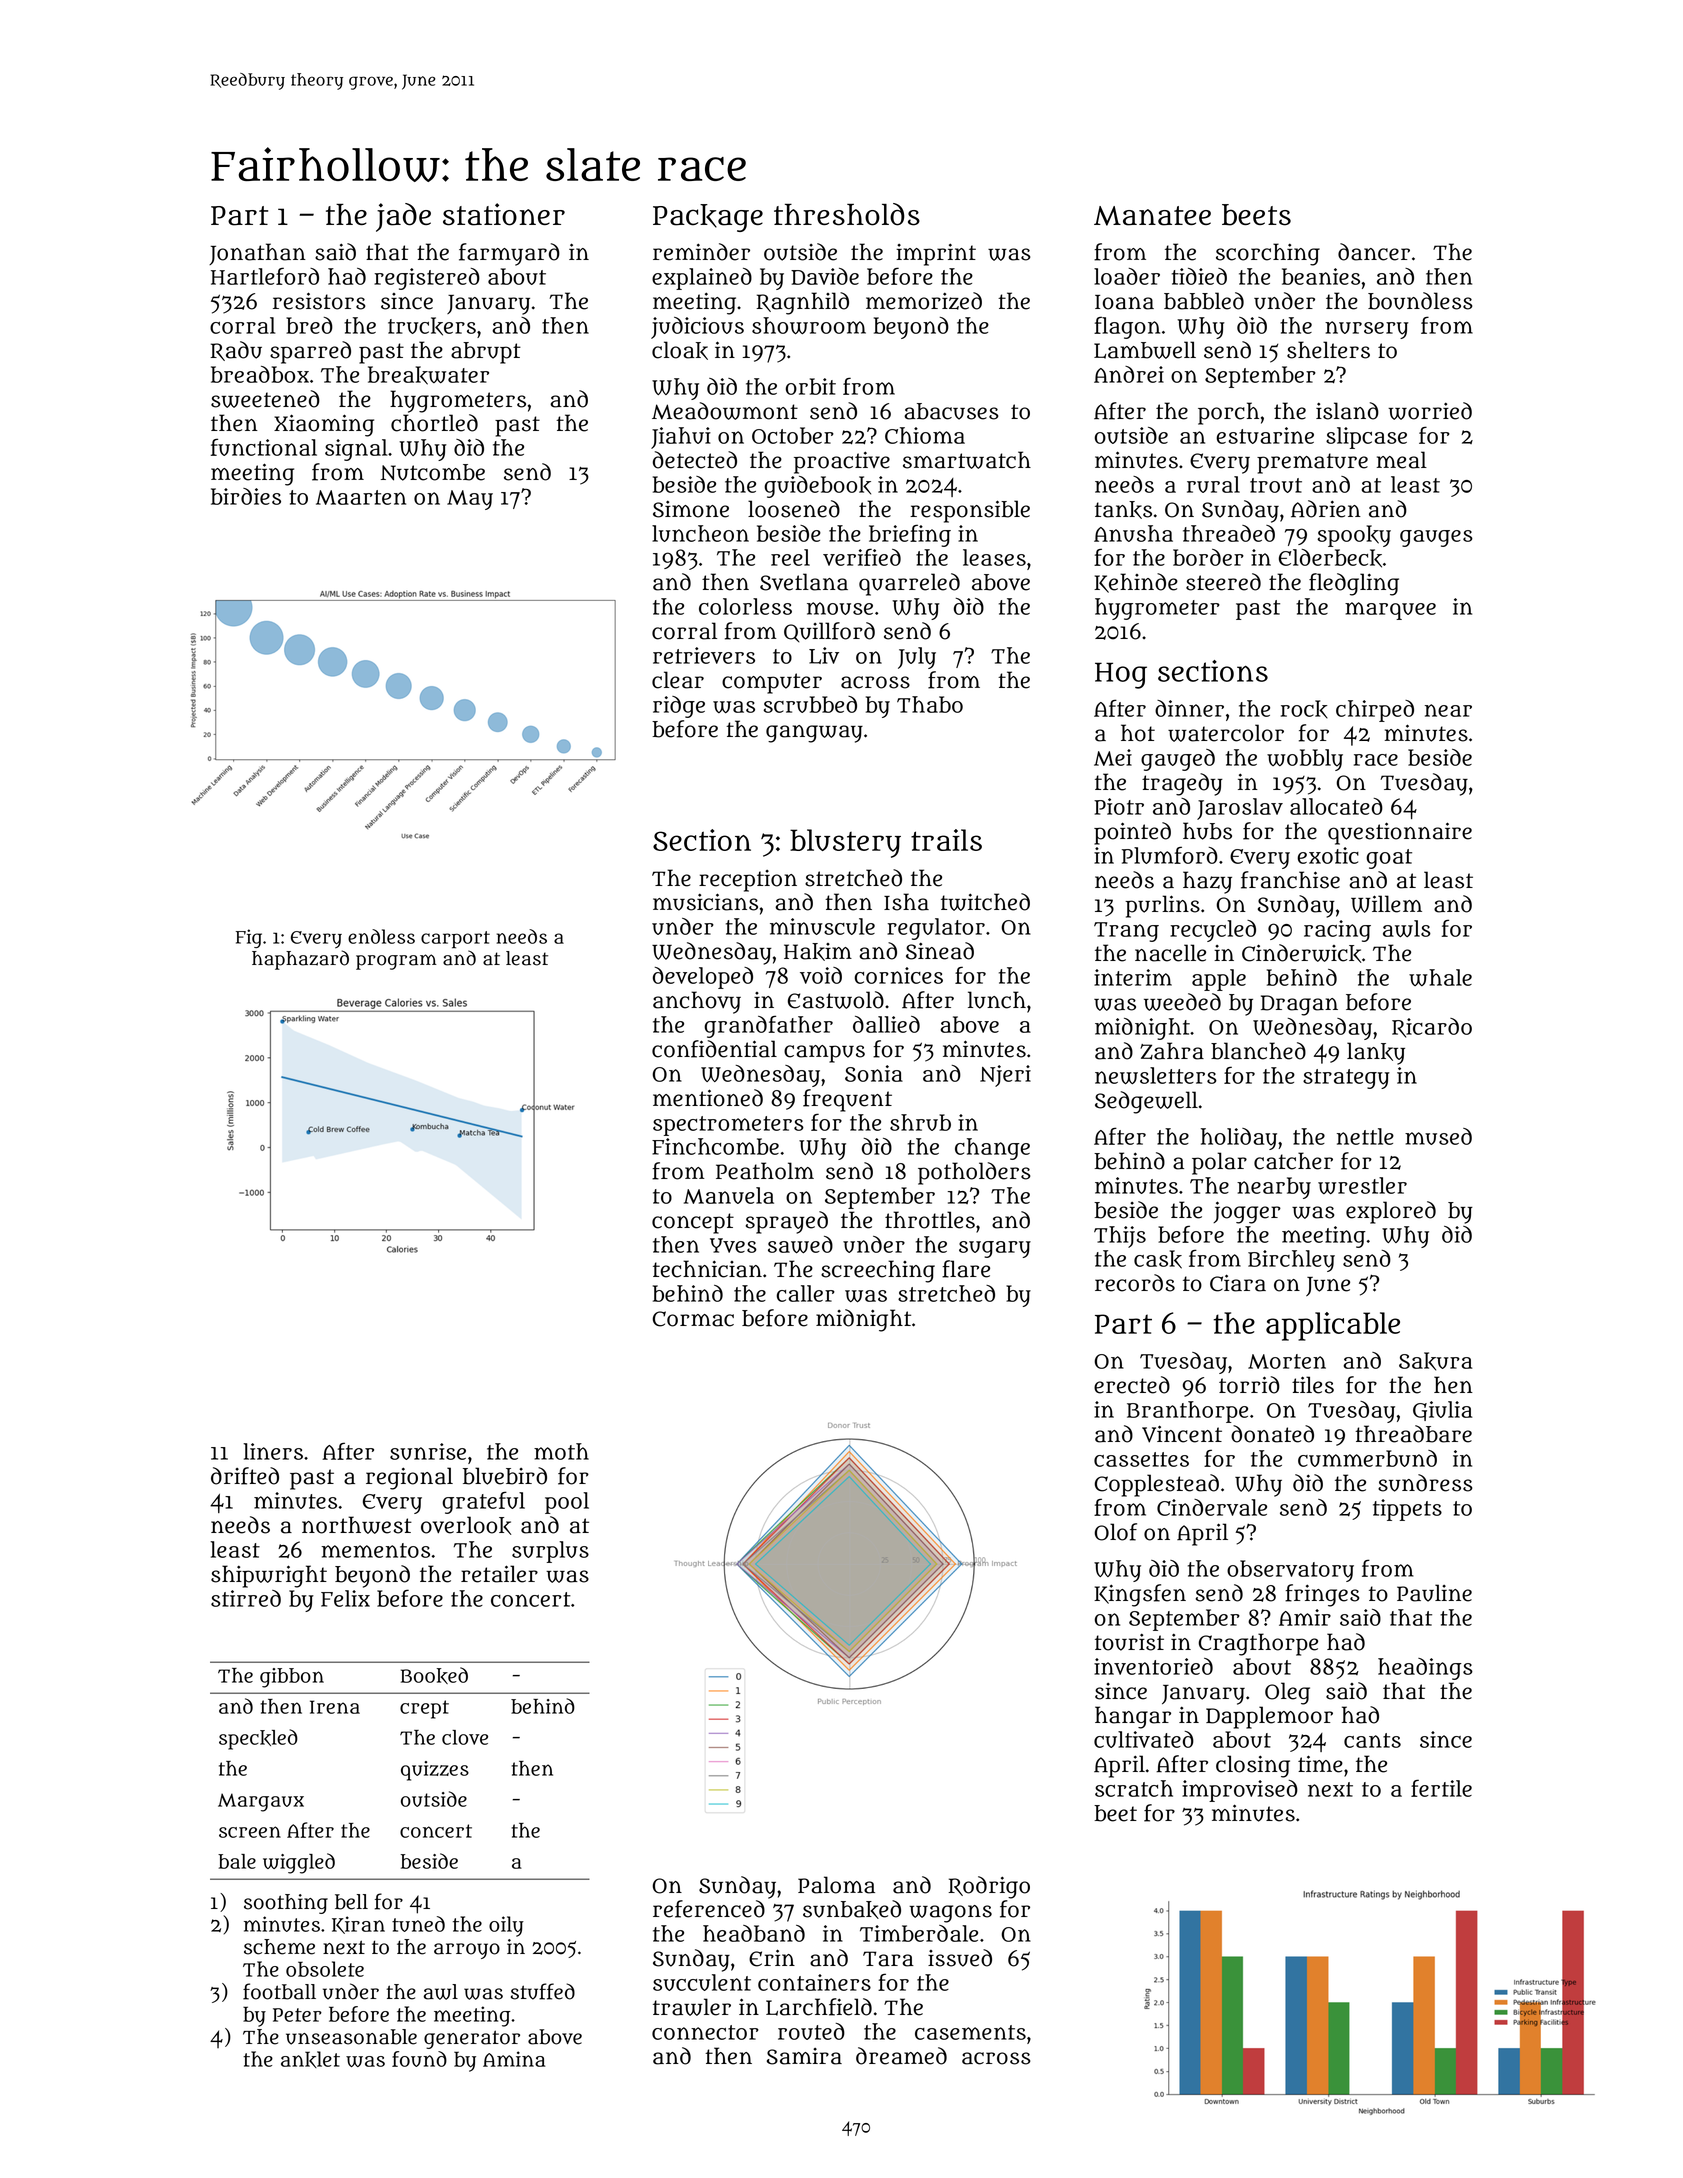  What do you see at coordinates (1152, 216) in the image?
I see `Manatee` at bounding box center [1152, 216].
